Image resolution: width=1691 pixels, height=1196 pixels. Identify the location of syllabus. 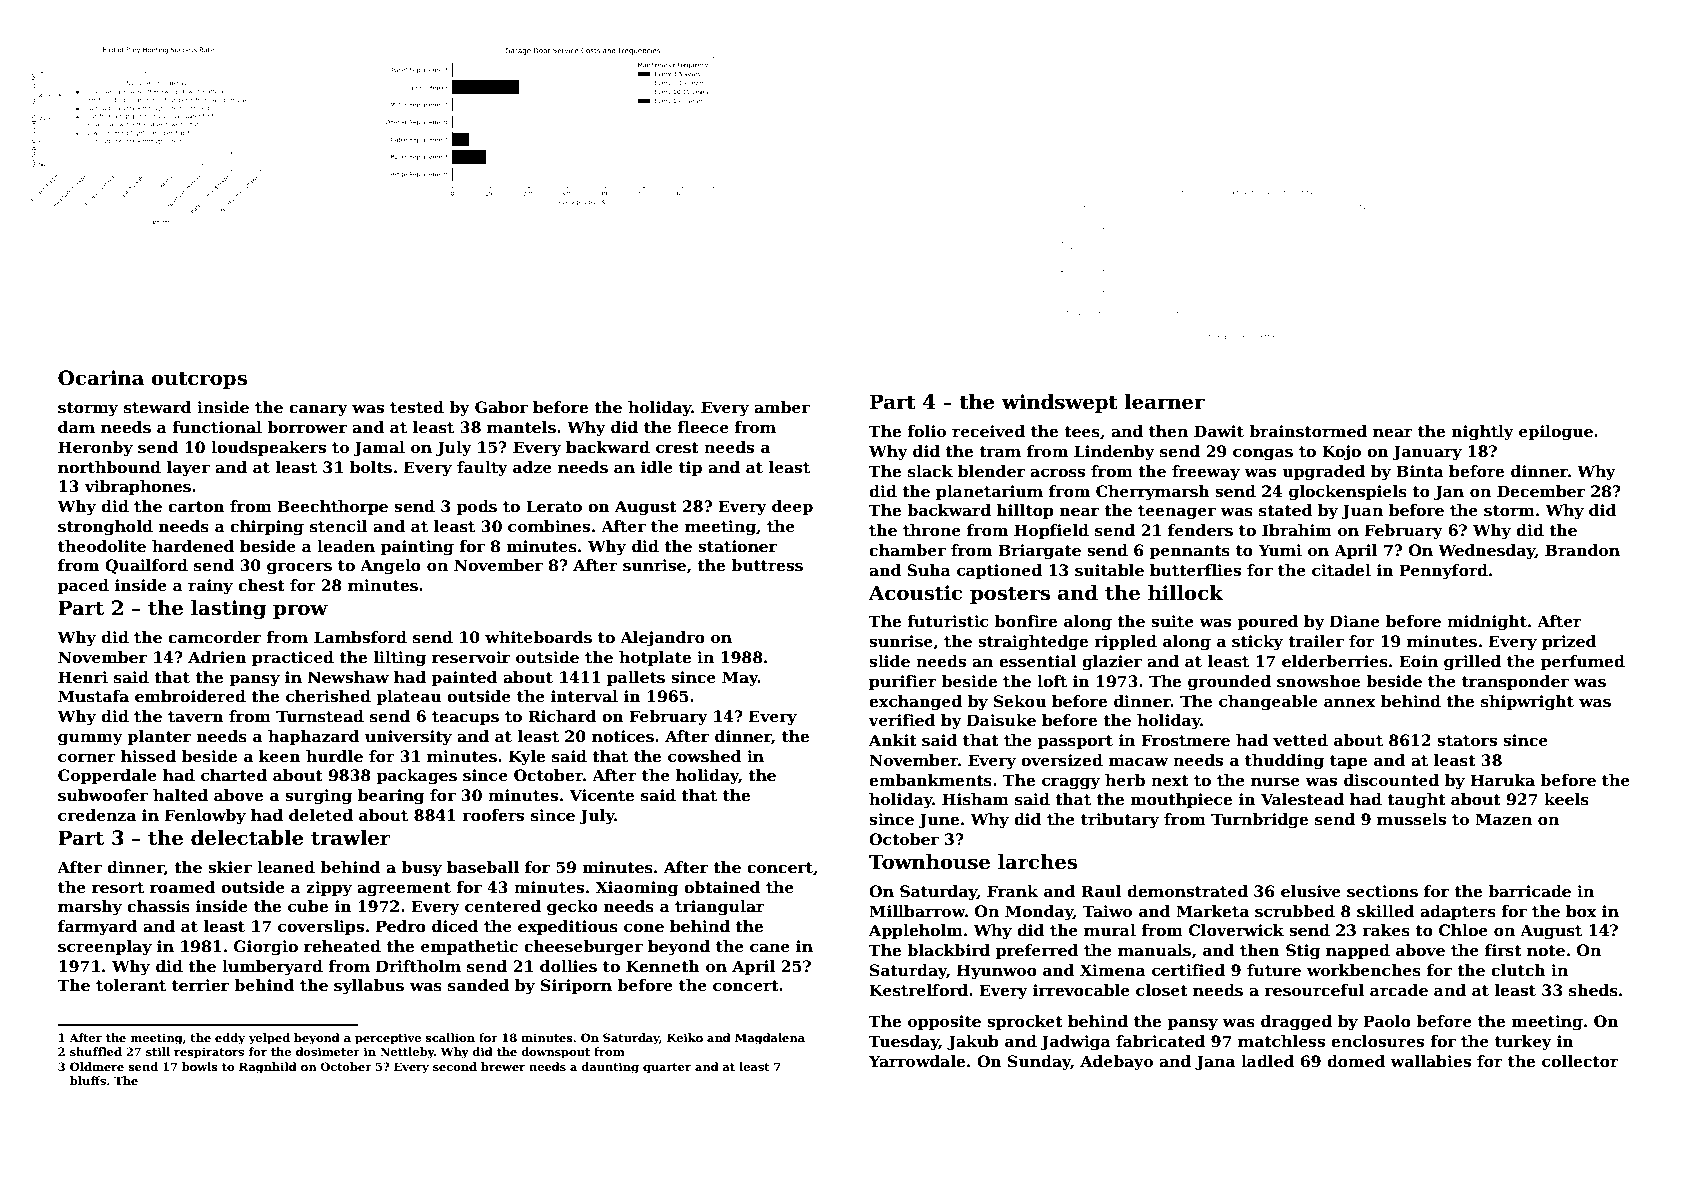
(369, 987).
